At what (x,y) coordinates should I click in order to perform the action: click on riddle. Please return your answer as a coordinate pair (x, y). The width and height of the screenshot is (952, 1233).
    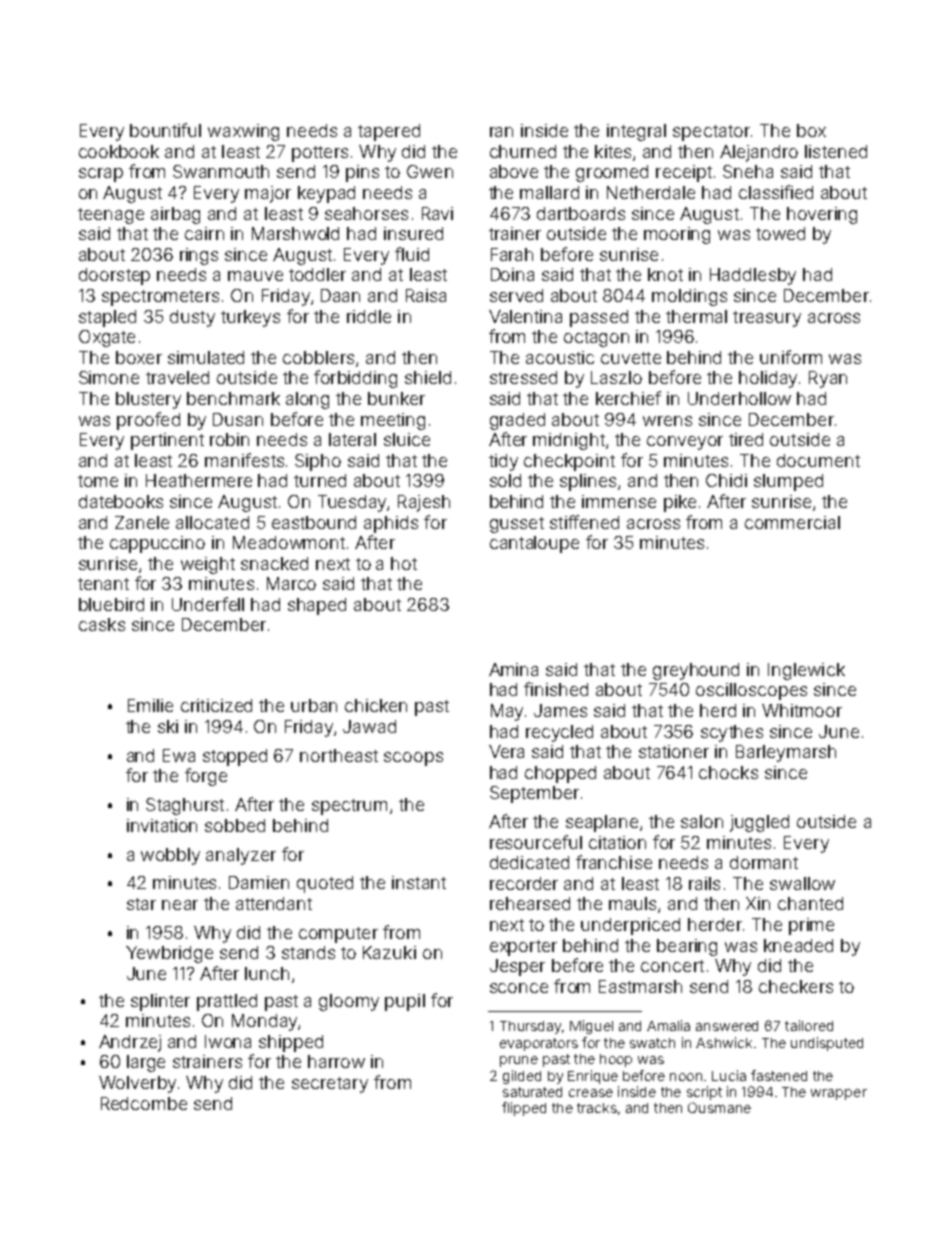
    Looking at the image, I should click on (369, 316).
